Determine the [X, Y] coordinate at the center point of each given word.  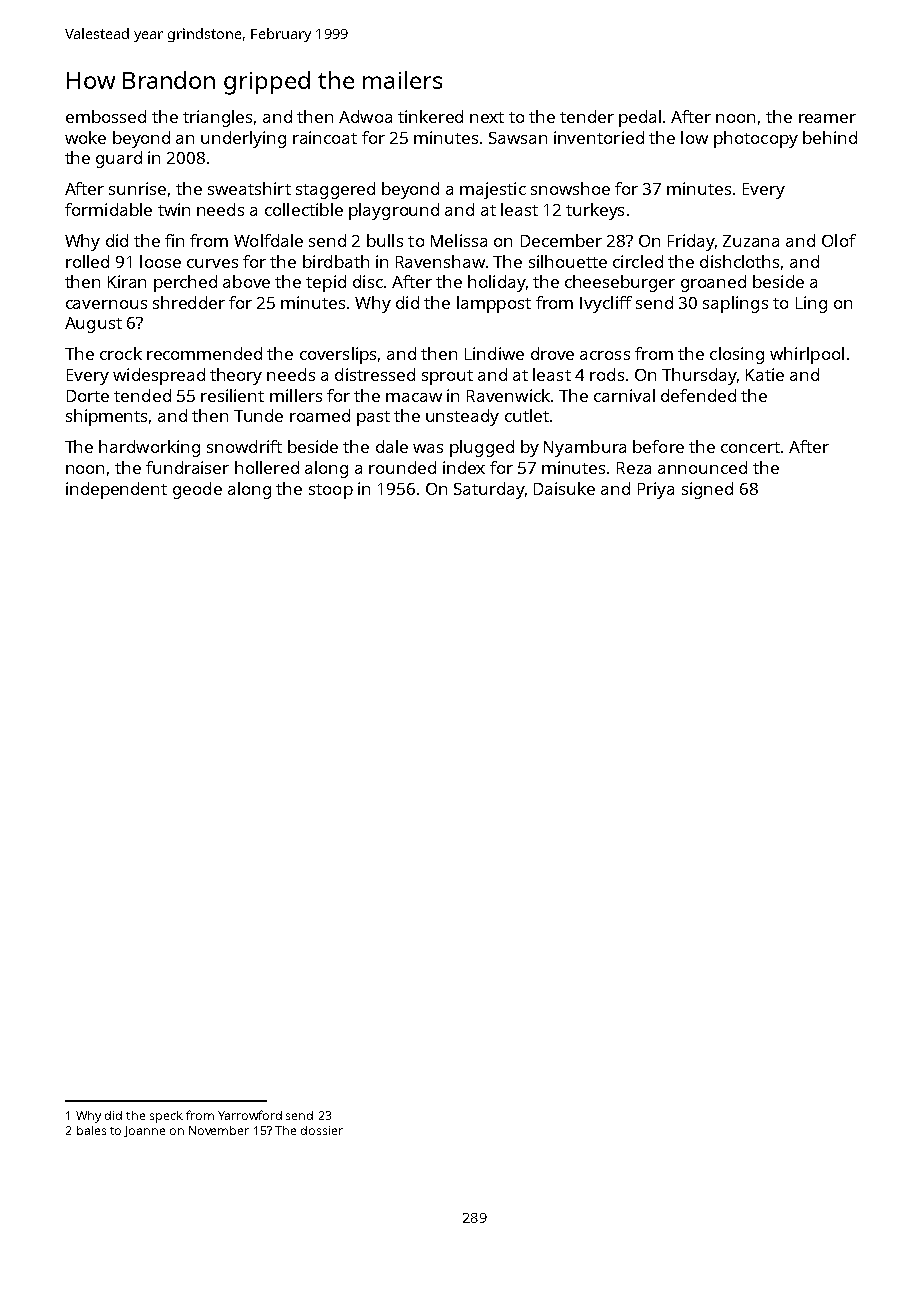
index [464, 467]
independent [116, 490]
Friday [691, 242]
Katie [765, 374]
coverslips [338, 355]
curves [212, 263]
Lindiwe [494, 353]
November [219, 1130]
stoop [331, 491]
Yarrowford [250, 1115]
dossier [322, 1130]
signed [707, 490]
